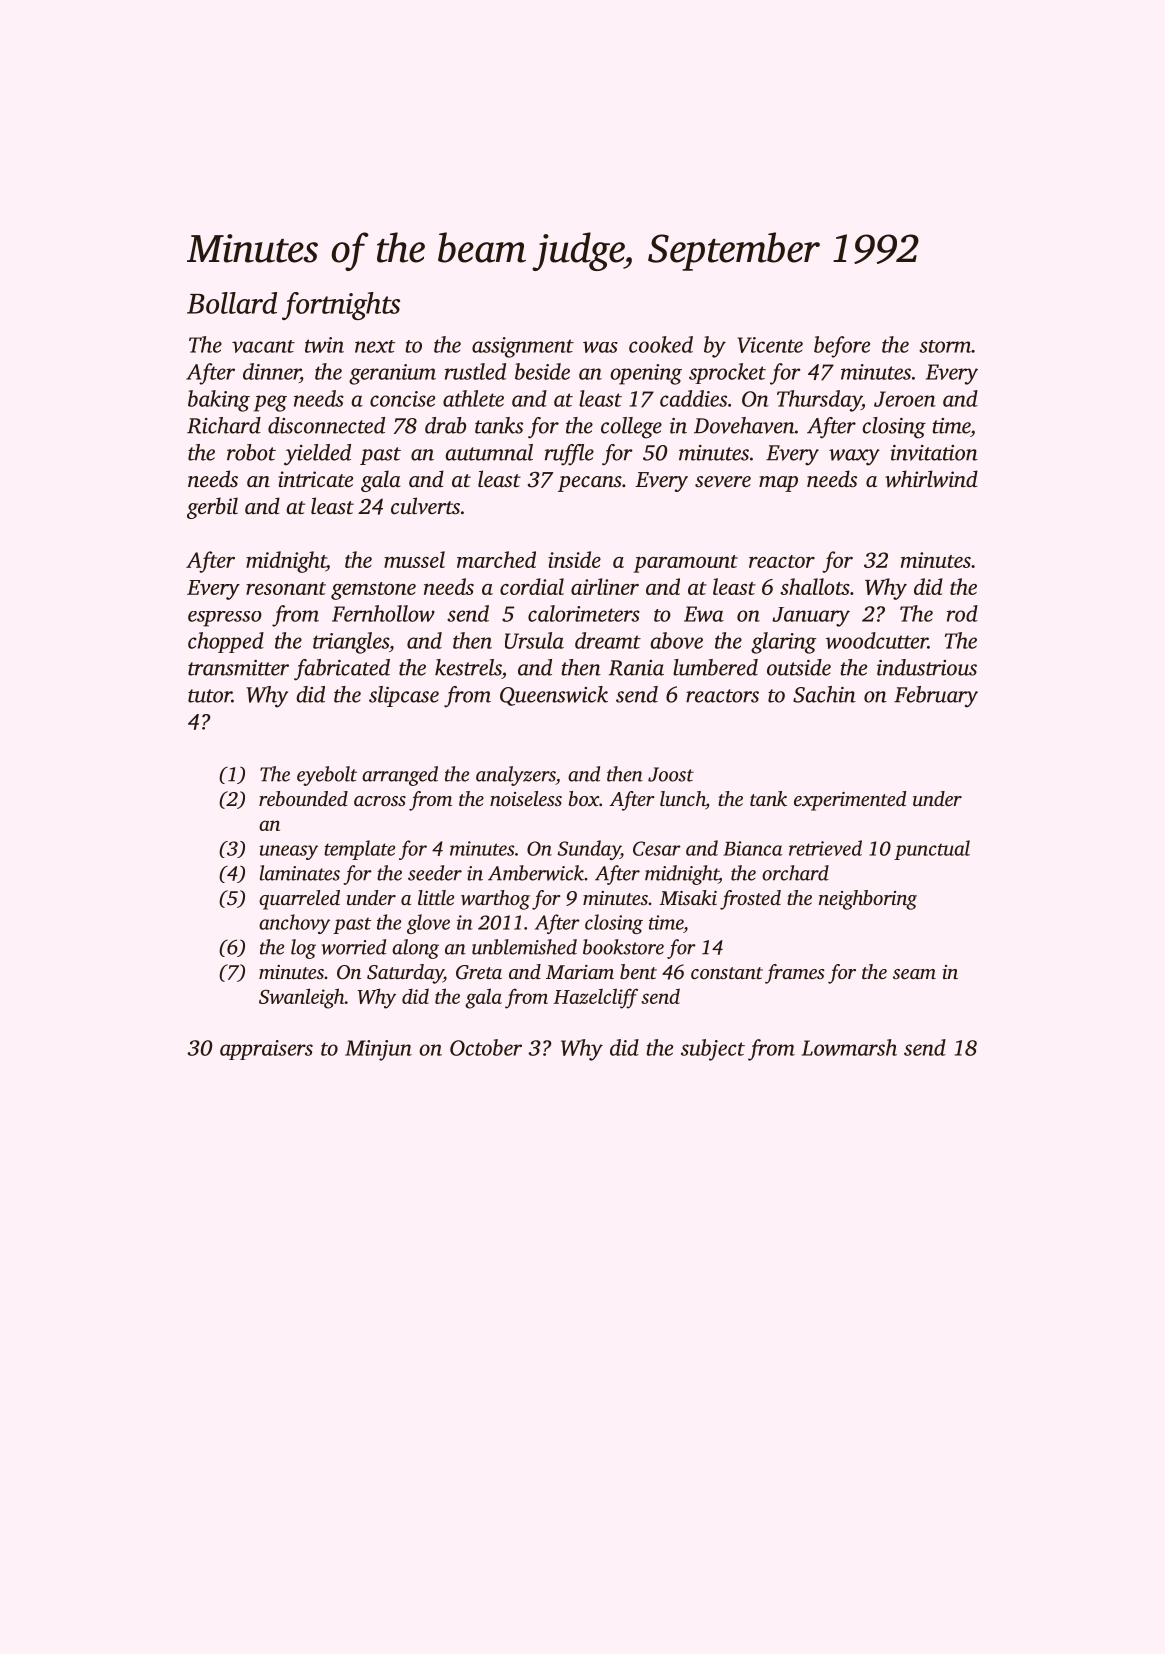 This page has height=1654, width=1165. I want to click on Sunday, so click(589, 850).
